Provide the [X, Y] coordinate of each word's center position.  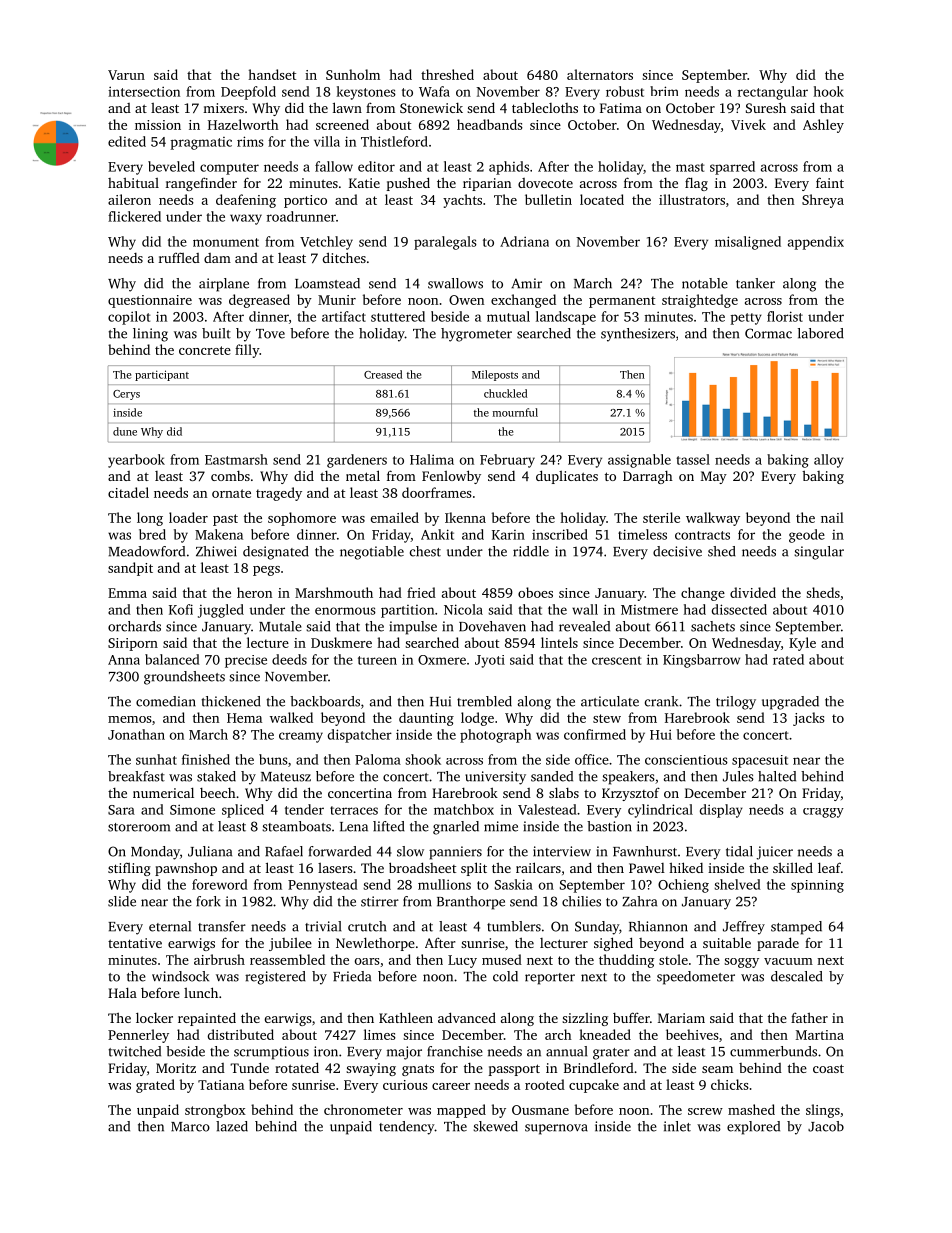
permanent [622, 302]
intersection [144, 91]
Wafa [434, 91]
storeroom [139, 827]
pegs [266, 571]
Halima [432, 459]
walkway [713, 519]
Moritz [176, 1068]
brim [664, 91]
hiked [686, 867]
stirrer [380, 901]
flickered [134, 216]
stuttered [398, 316]
